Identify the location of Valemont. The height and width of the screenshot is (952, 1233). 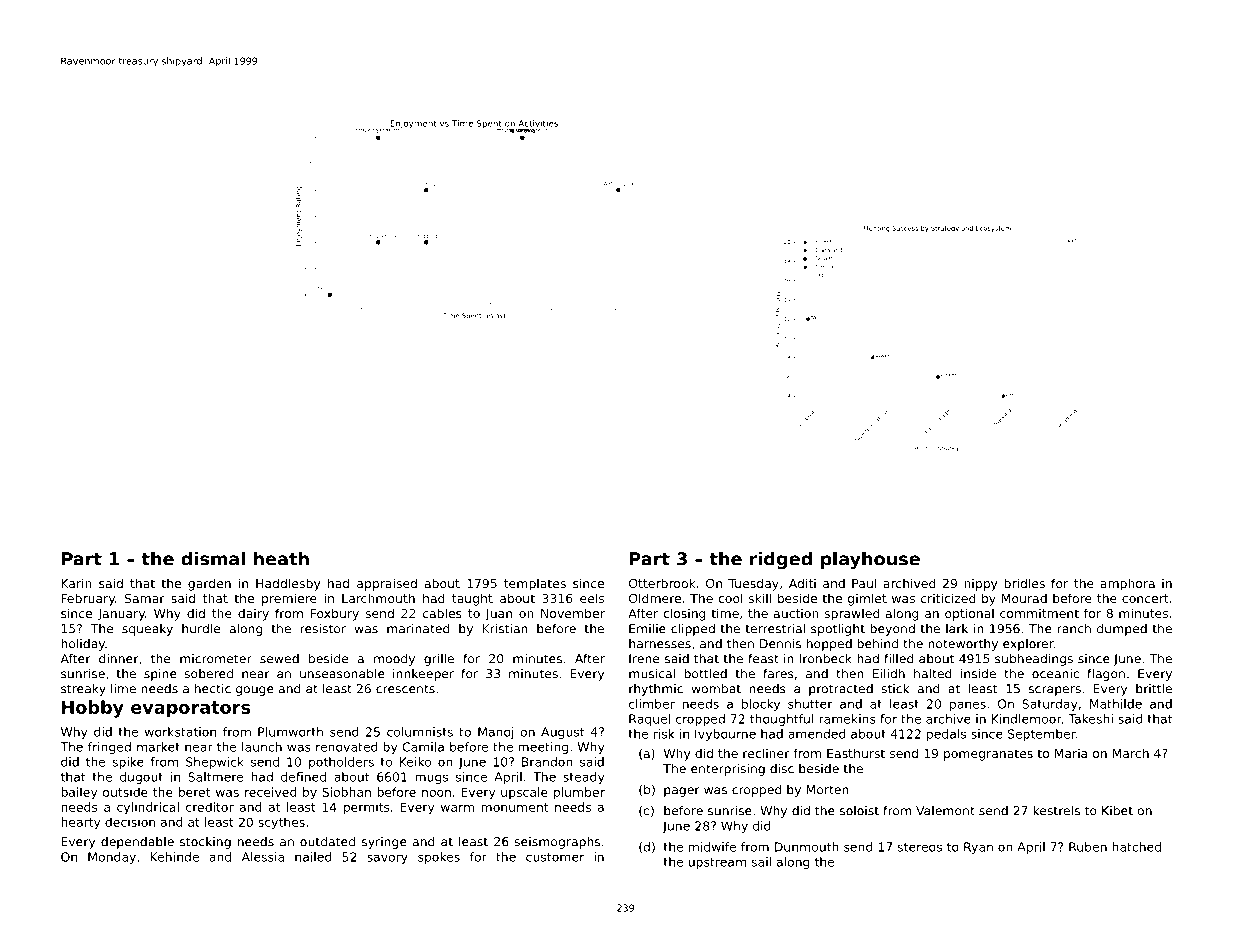
(945, 811).
